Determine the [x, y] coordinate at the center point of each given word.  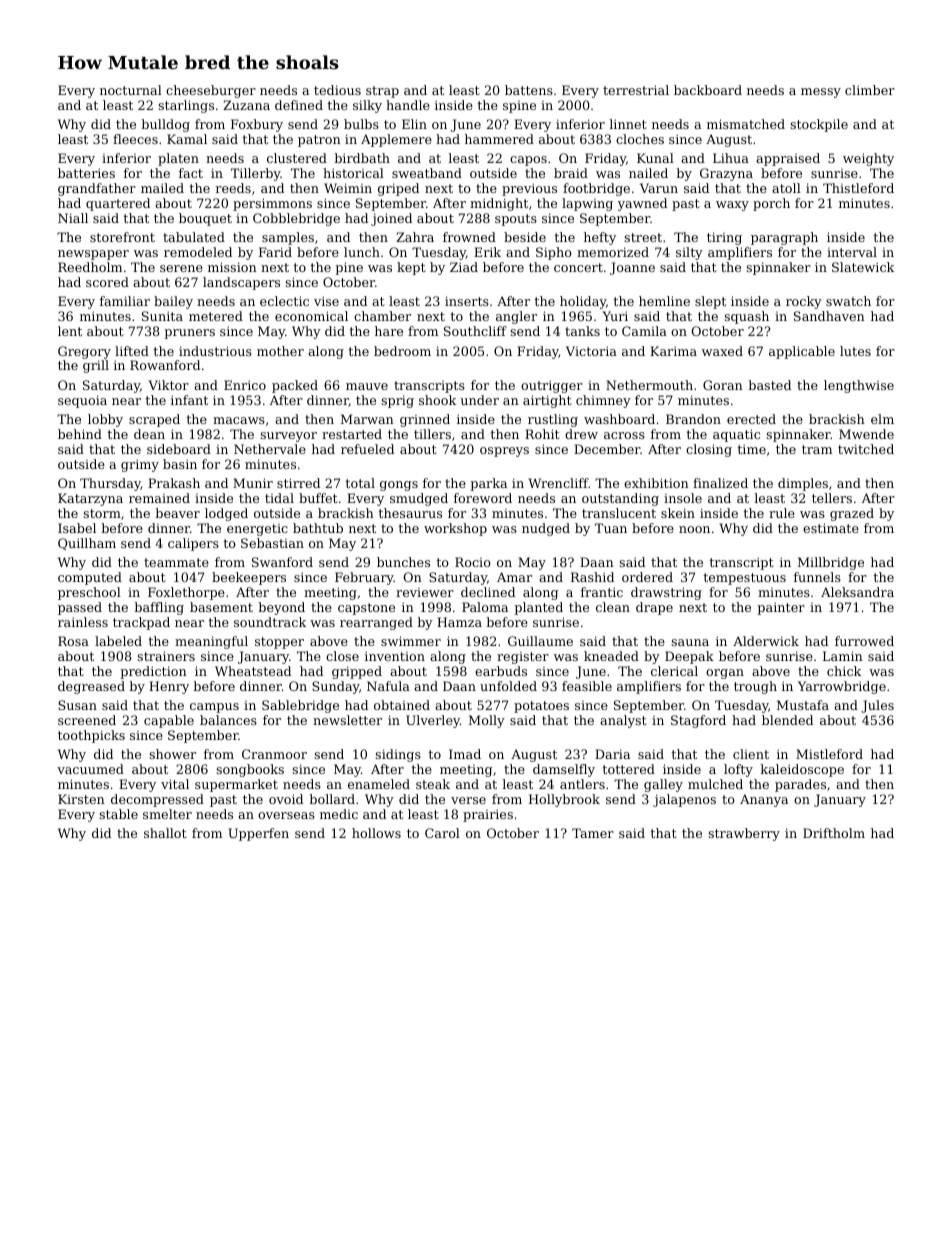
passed [80, 608]
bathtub [318, 528]
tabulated [194, 237]
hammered [499, 139]
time [751, 449]
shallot [165, 833]
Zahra [415, 237]
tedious [337, 90]
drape [654, 608]
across [624, 435]
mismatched [746, 124]
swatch [848, 301]
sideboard [179, 449]
